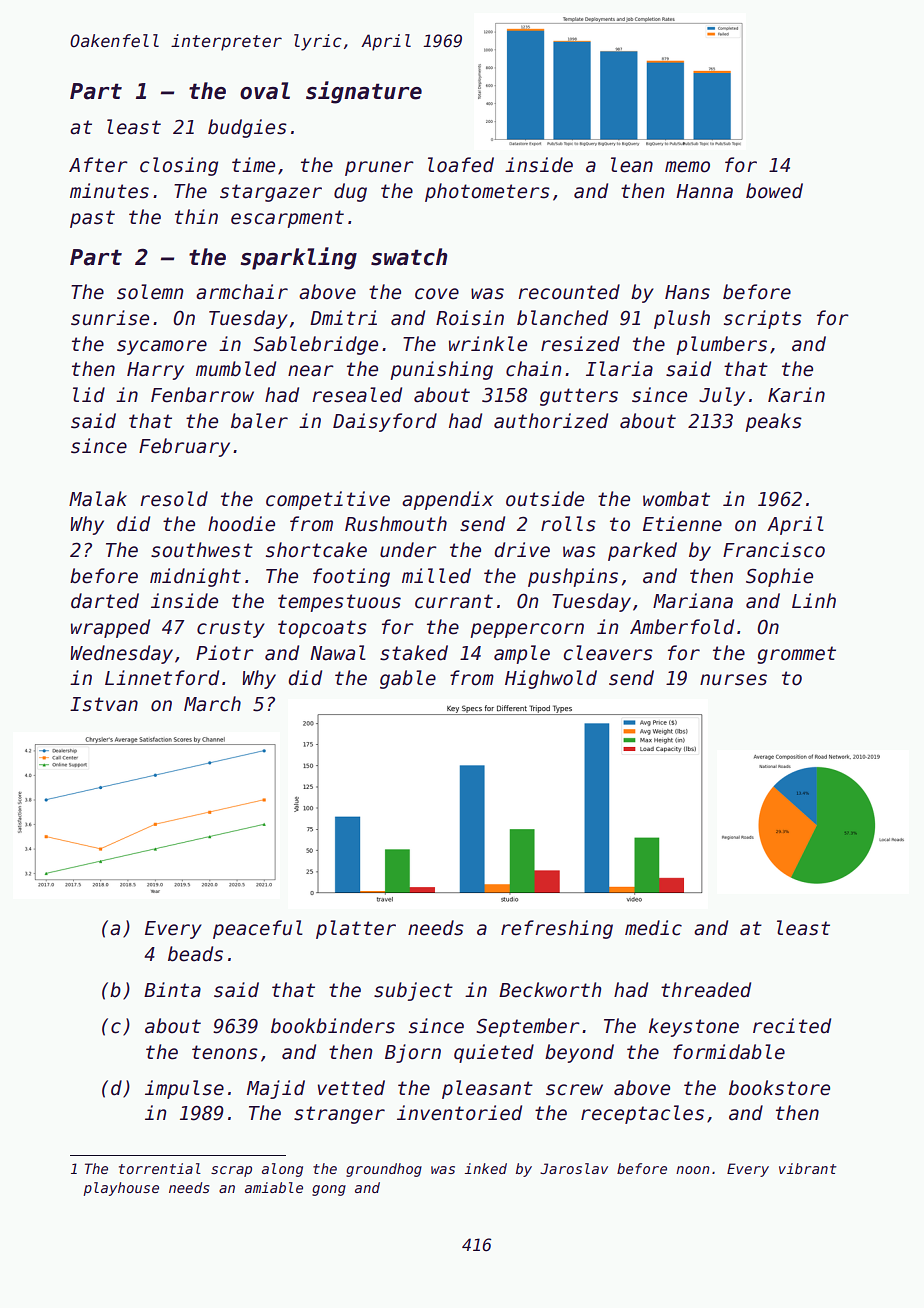  I want to click on footing, so click(351, 577).
